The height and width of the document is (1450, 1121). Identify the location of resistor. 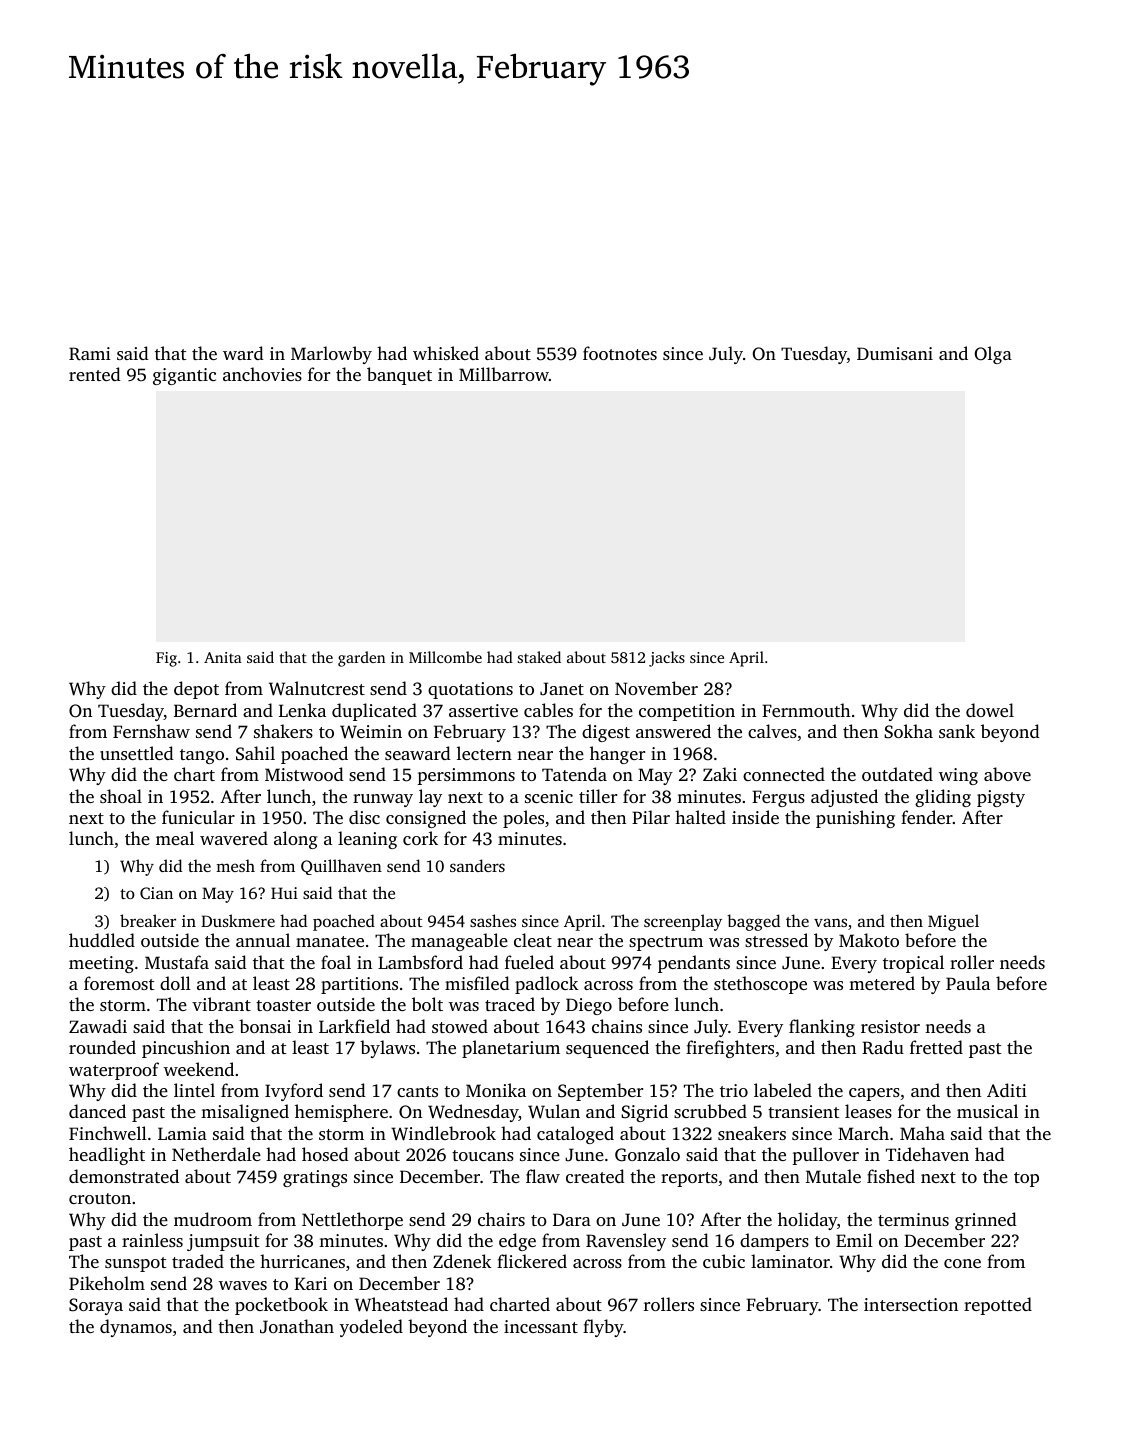
(890, 1026).
